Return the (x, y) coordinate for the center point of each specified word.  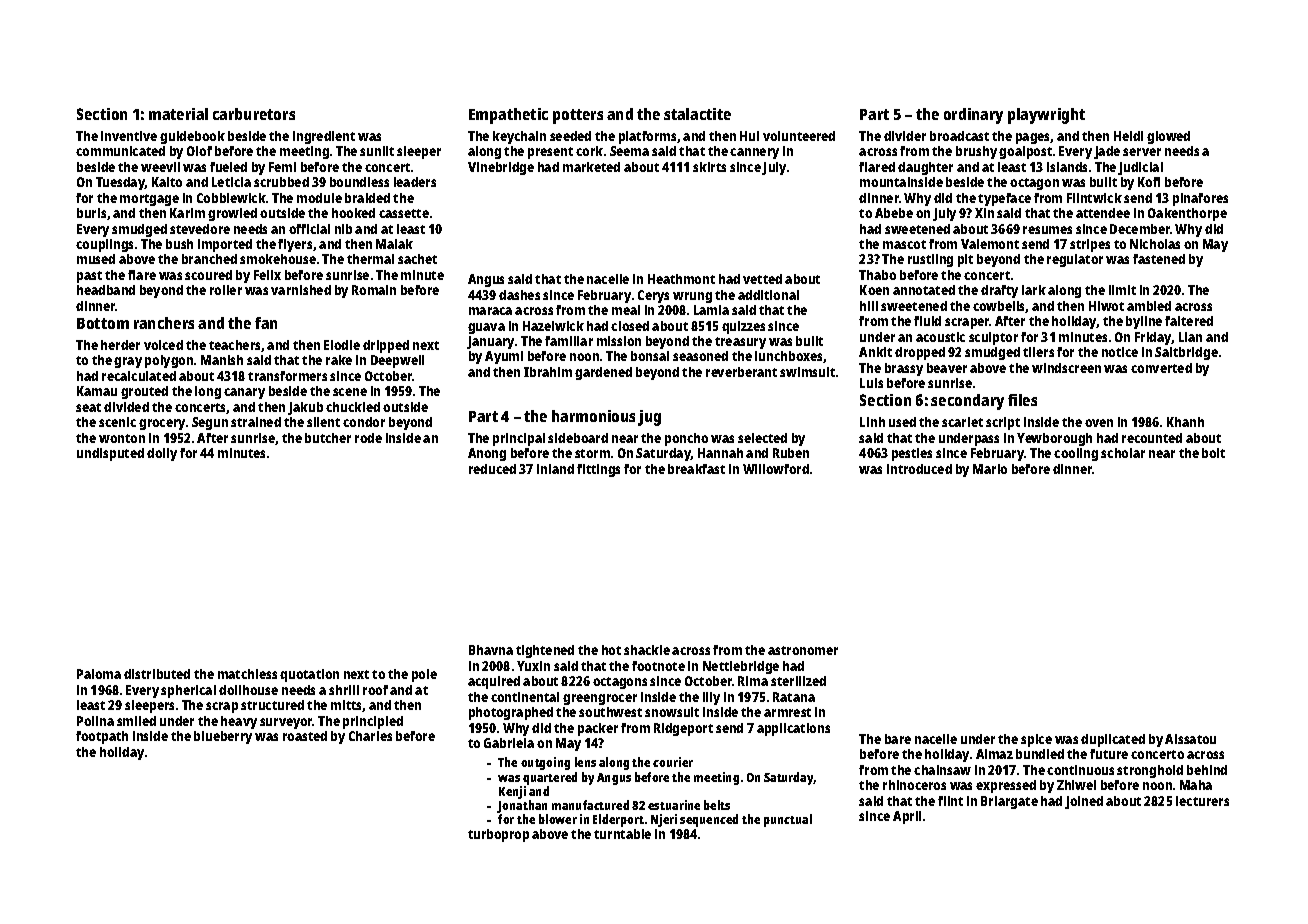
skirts (709, 167)
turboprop (498, 835)
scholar (1123, 453)
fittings (598, 470)
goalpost (1025, 152)
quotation (309, 675)
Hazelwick (553, 326)
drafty (999, 291)
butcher (328, 438)
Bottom (103, 323)
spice (1036, 740)
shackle (647, 650)
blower (558, 819)
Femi (282, 167)
